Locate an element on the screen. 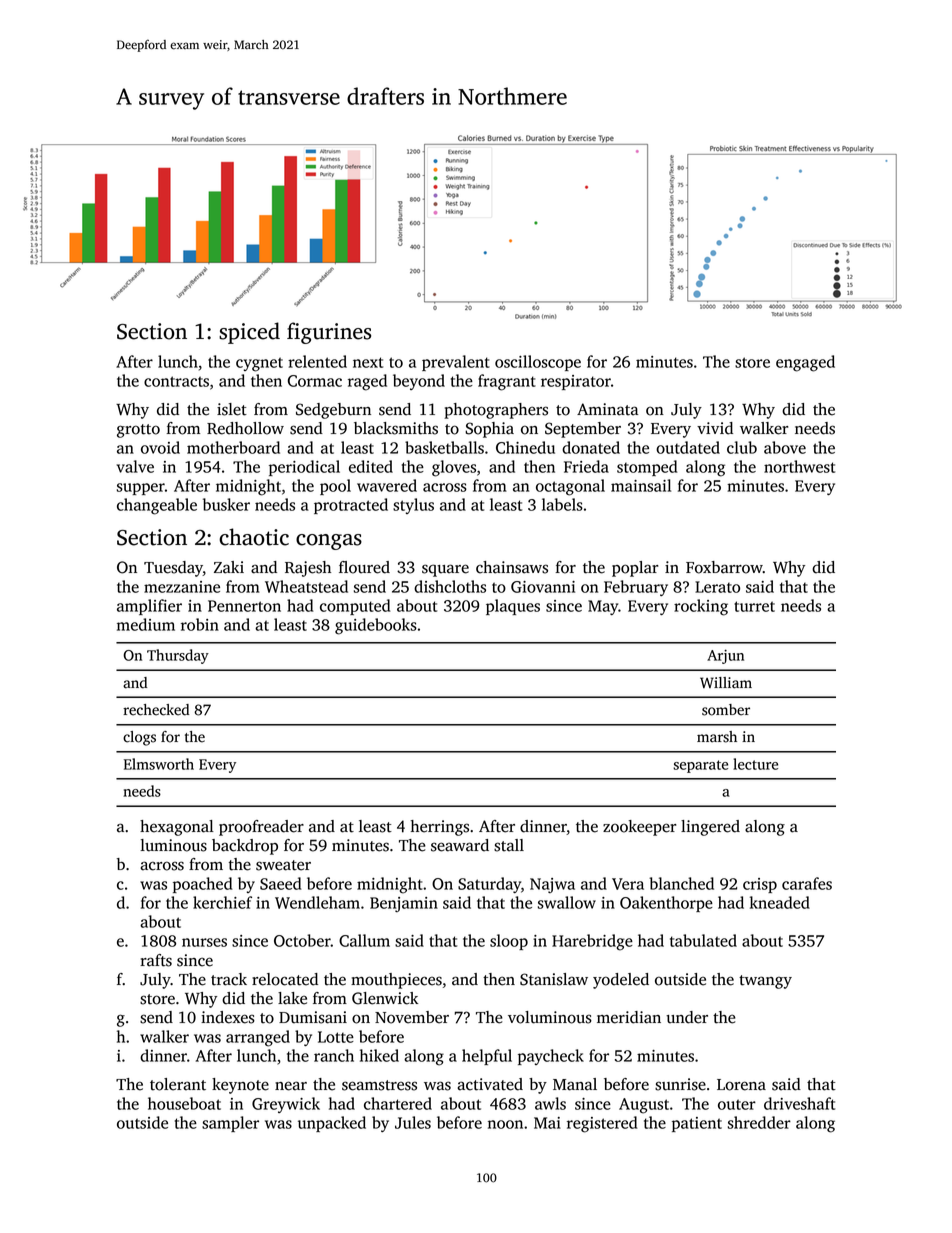 The height and width of the screenshot is (1233, 952). oscilloscope is located at coordinates (538, 363).
